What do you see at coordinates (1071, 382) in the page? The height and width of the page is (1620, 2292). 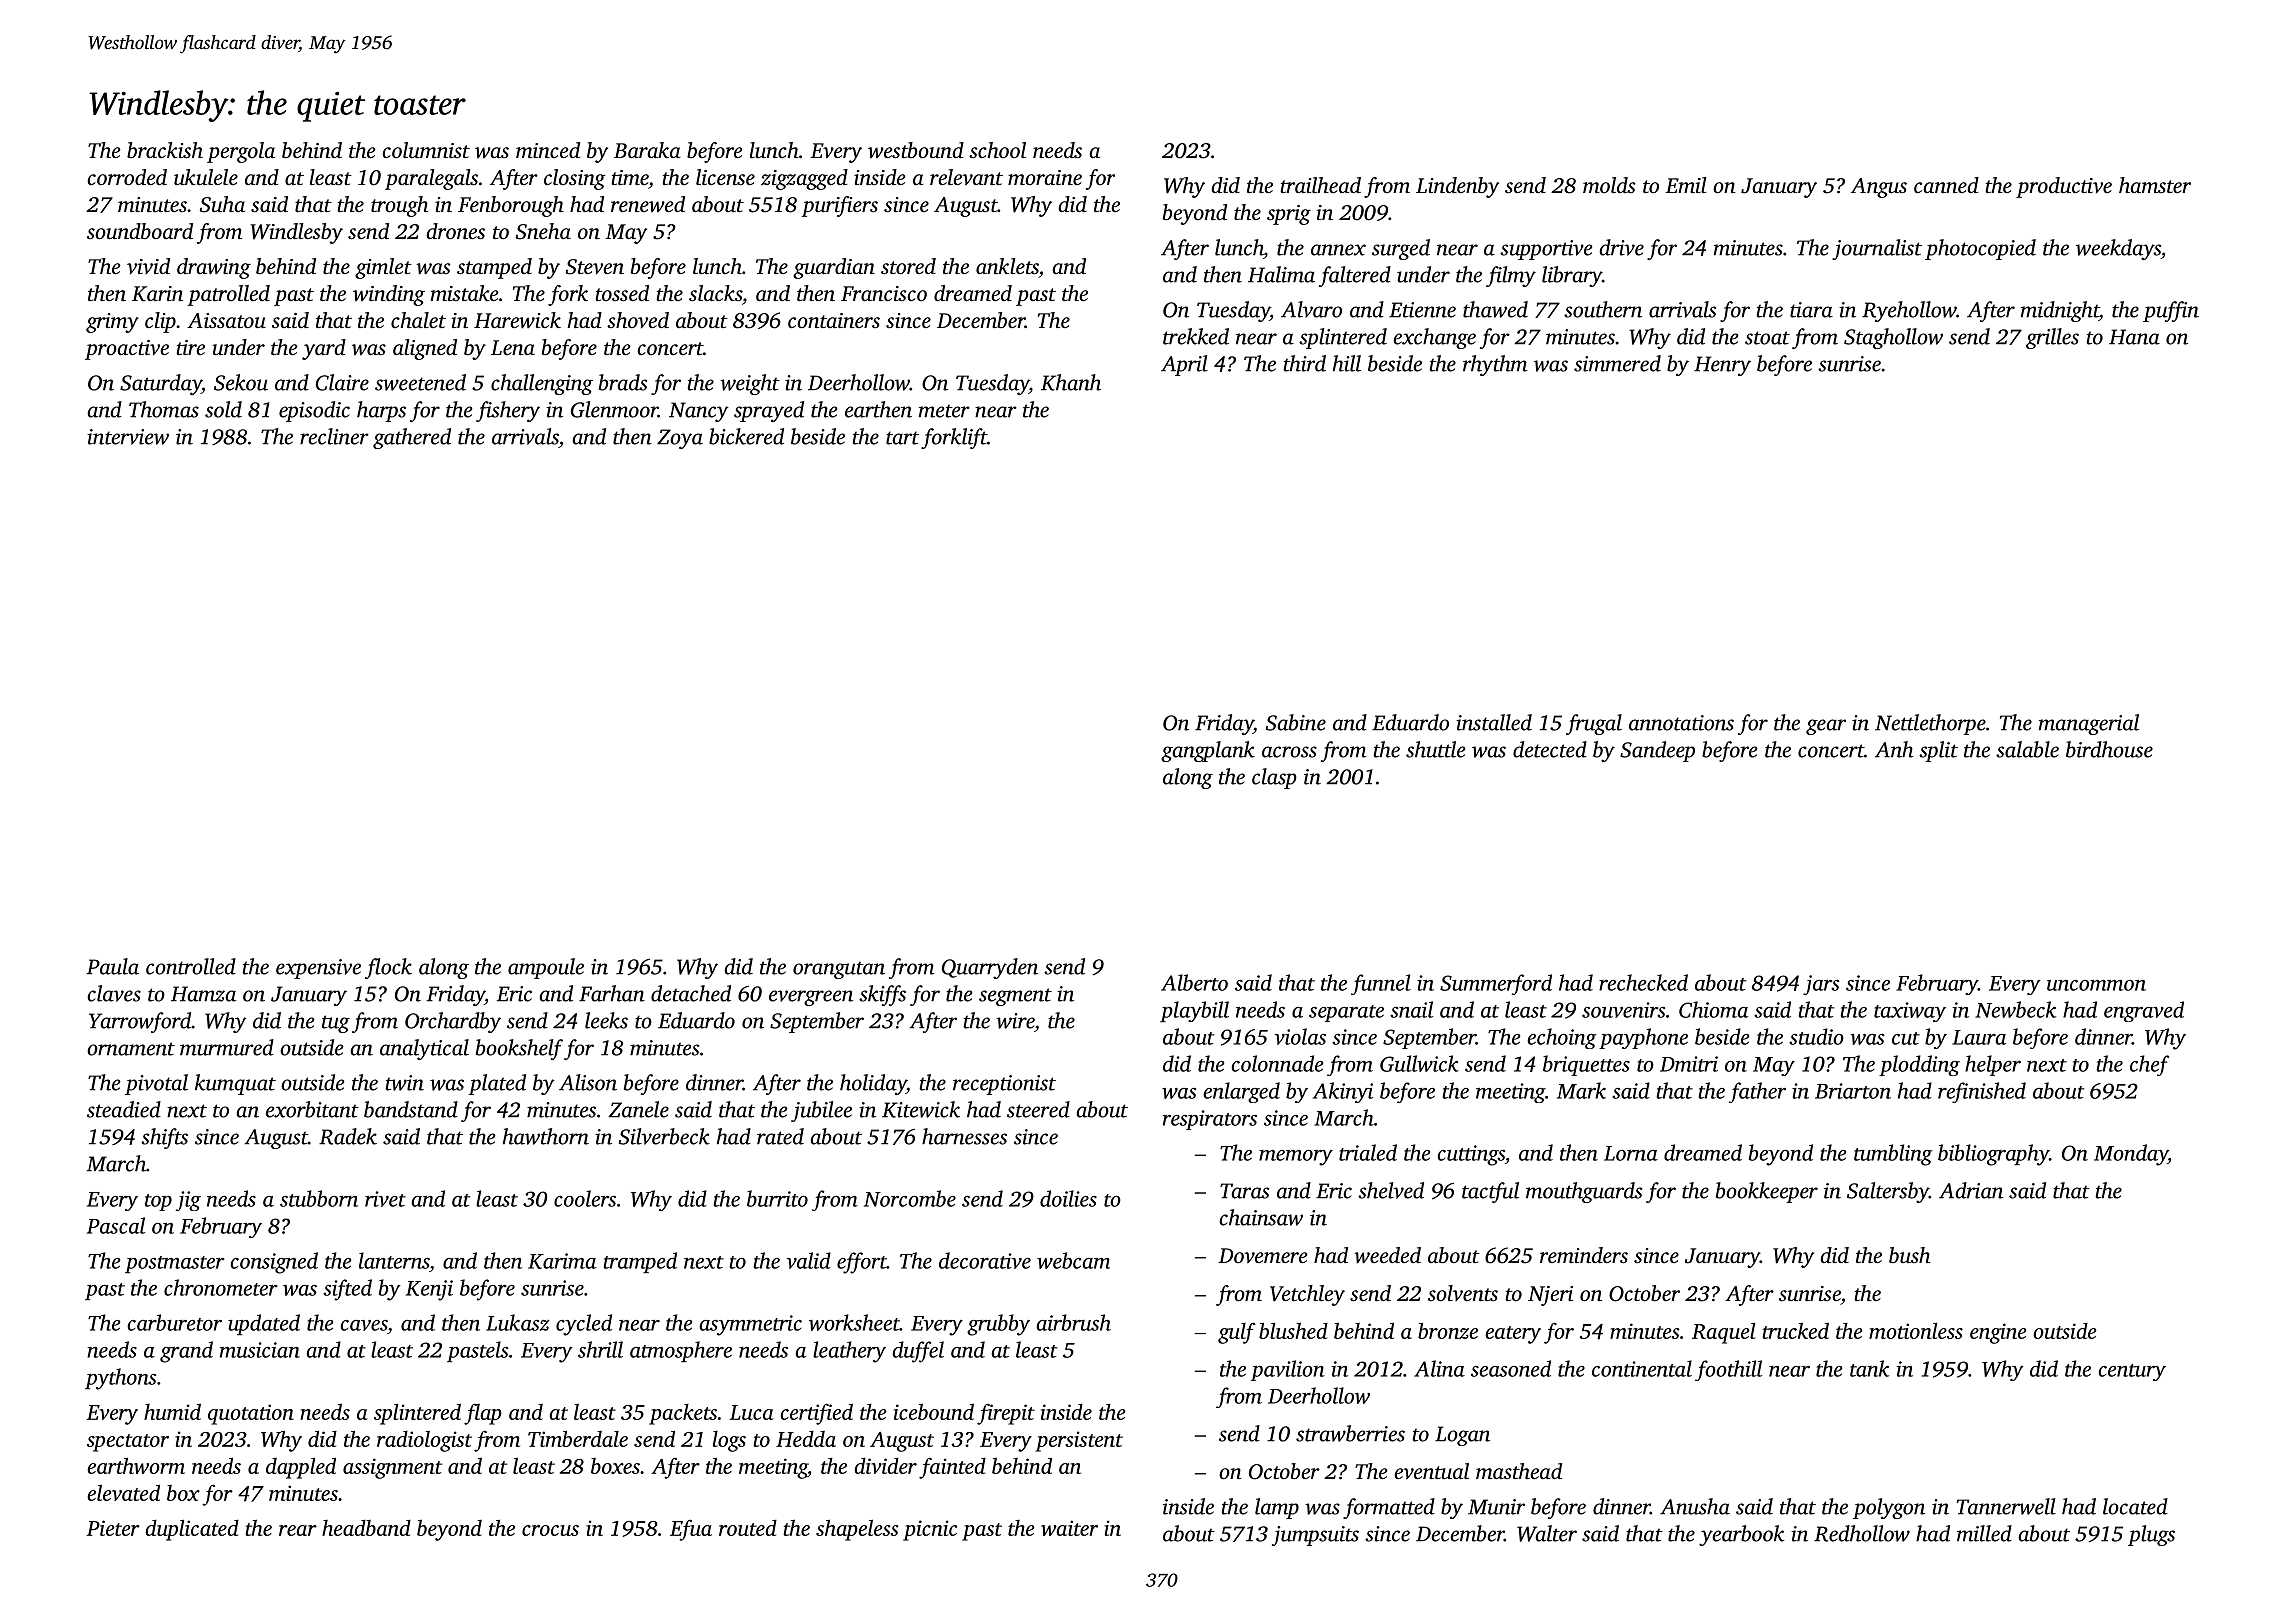 I see `Khanh` at bounding box center [1071, 382].
